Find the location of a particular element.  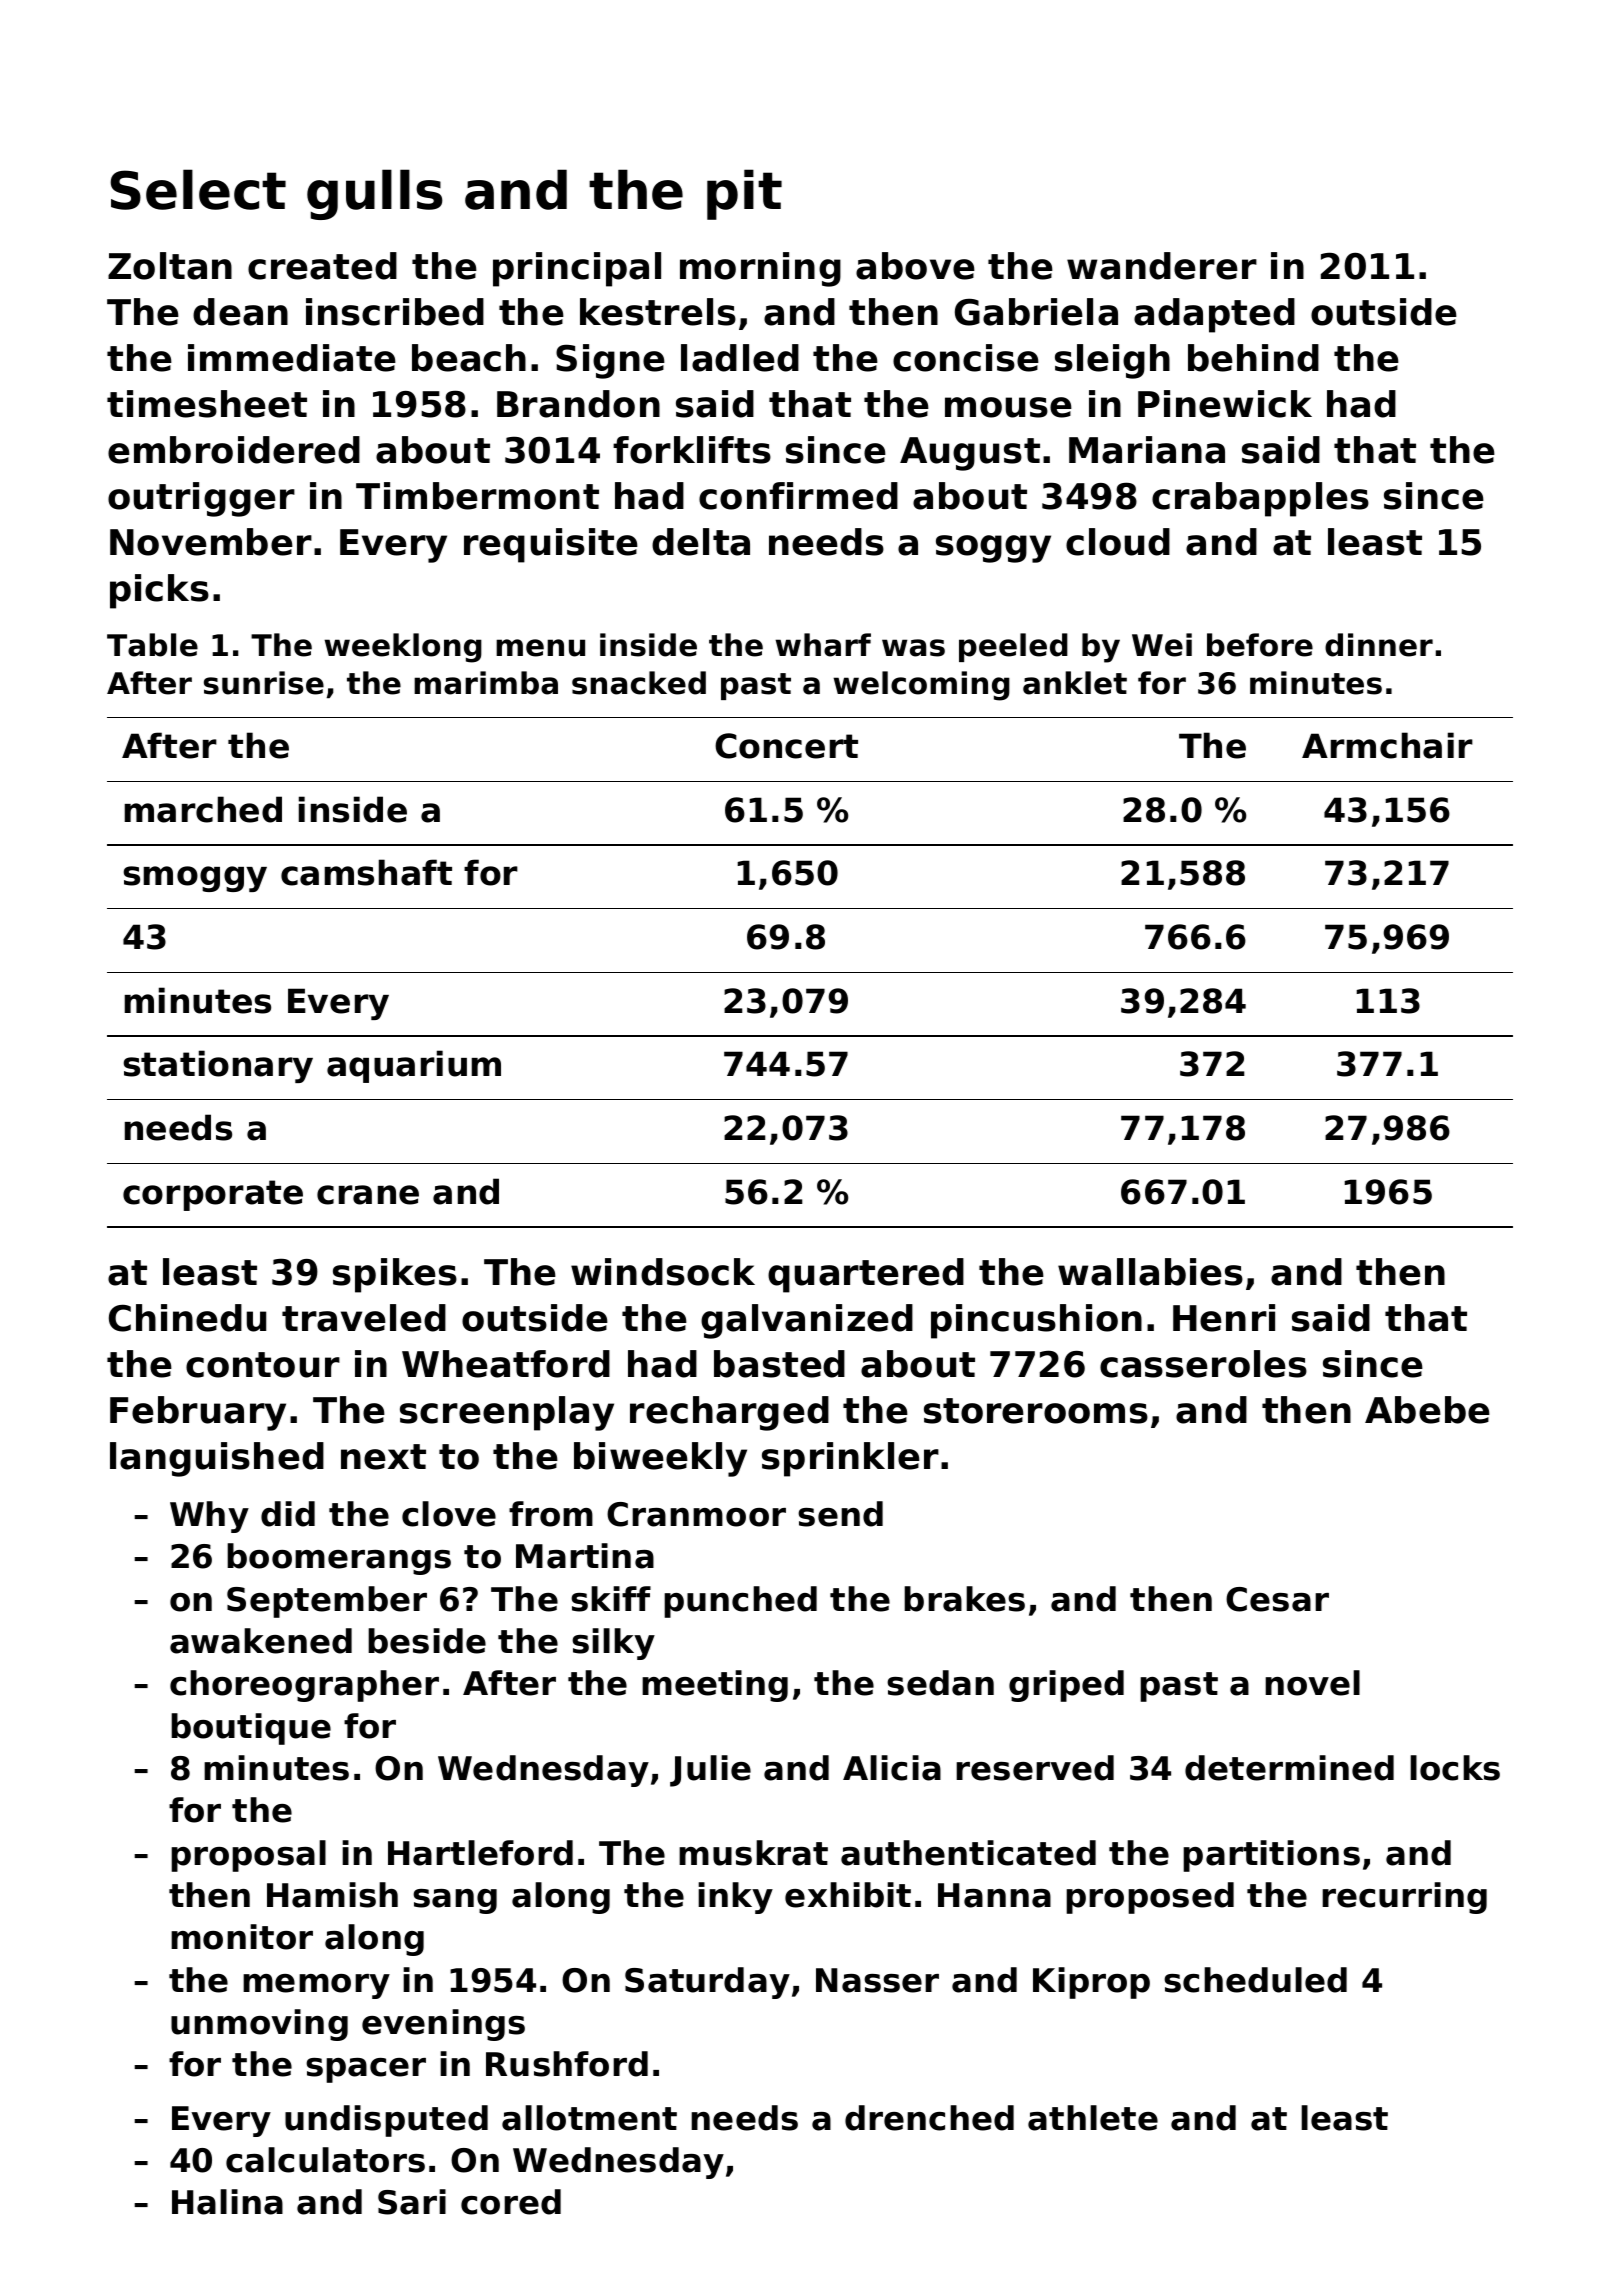

drenched is located at coordinates (929, 2118).
